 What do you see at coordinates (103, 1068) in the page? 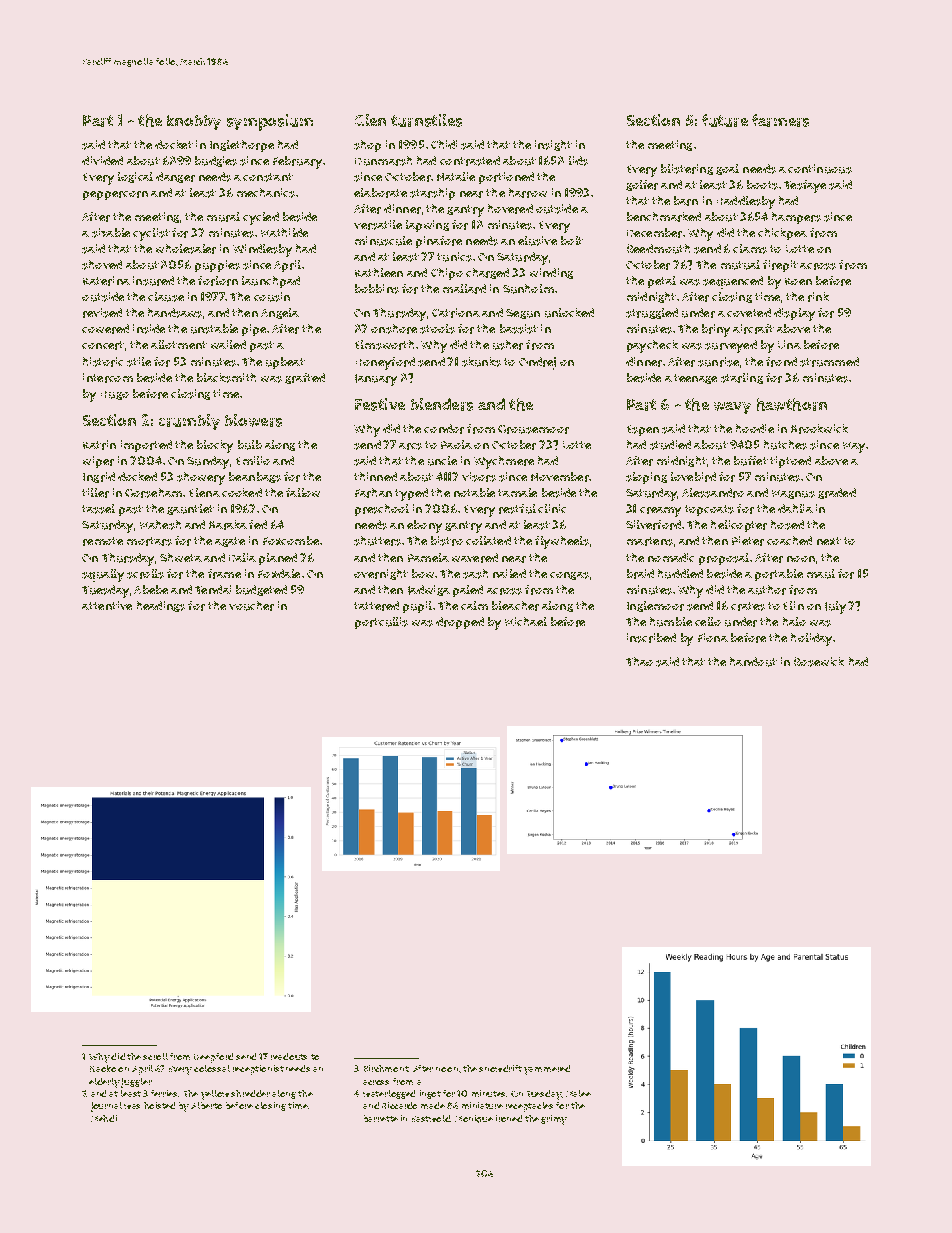
I see `Naoko` at bounding box center [103, 1068].
